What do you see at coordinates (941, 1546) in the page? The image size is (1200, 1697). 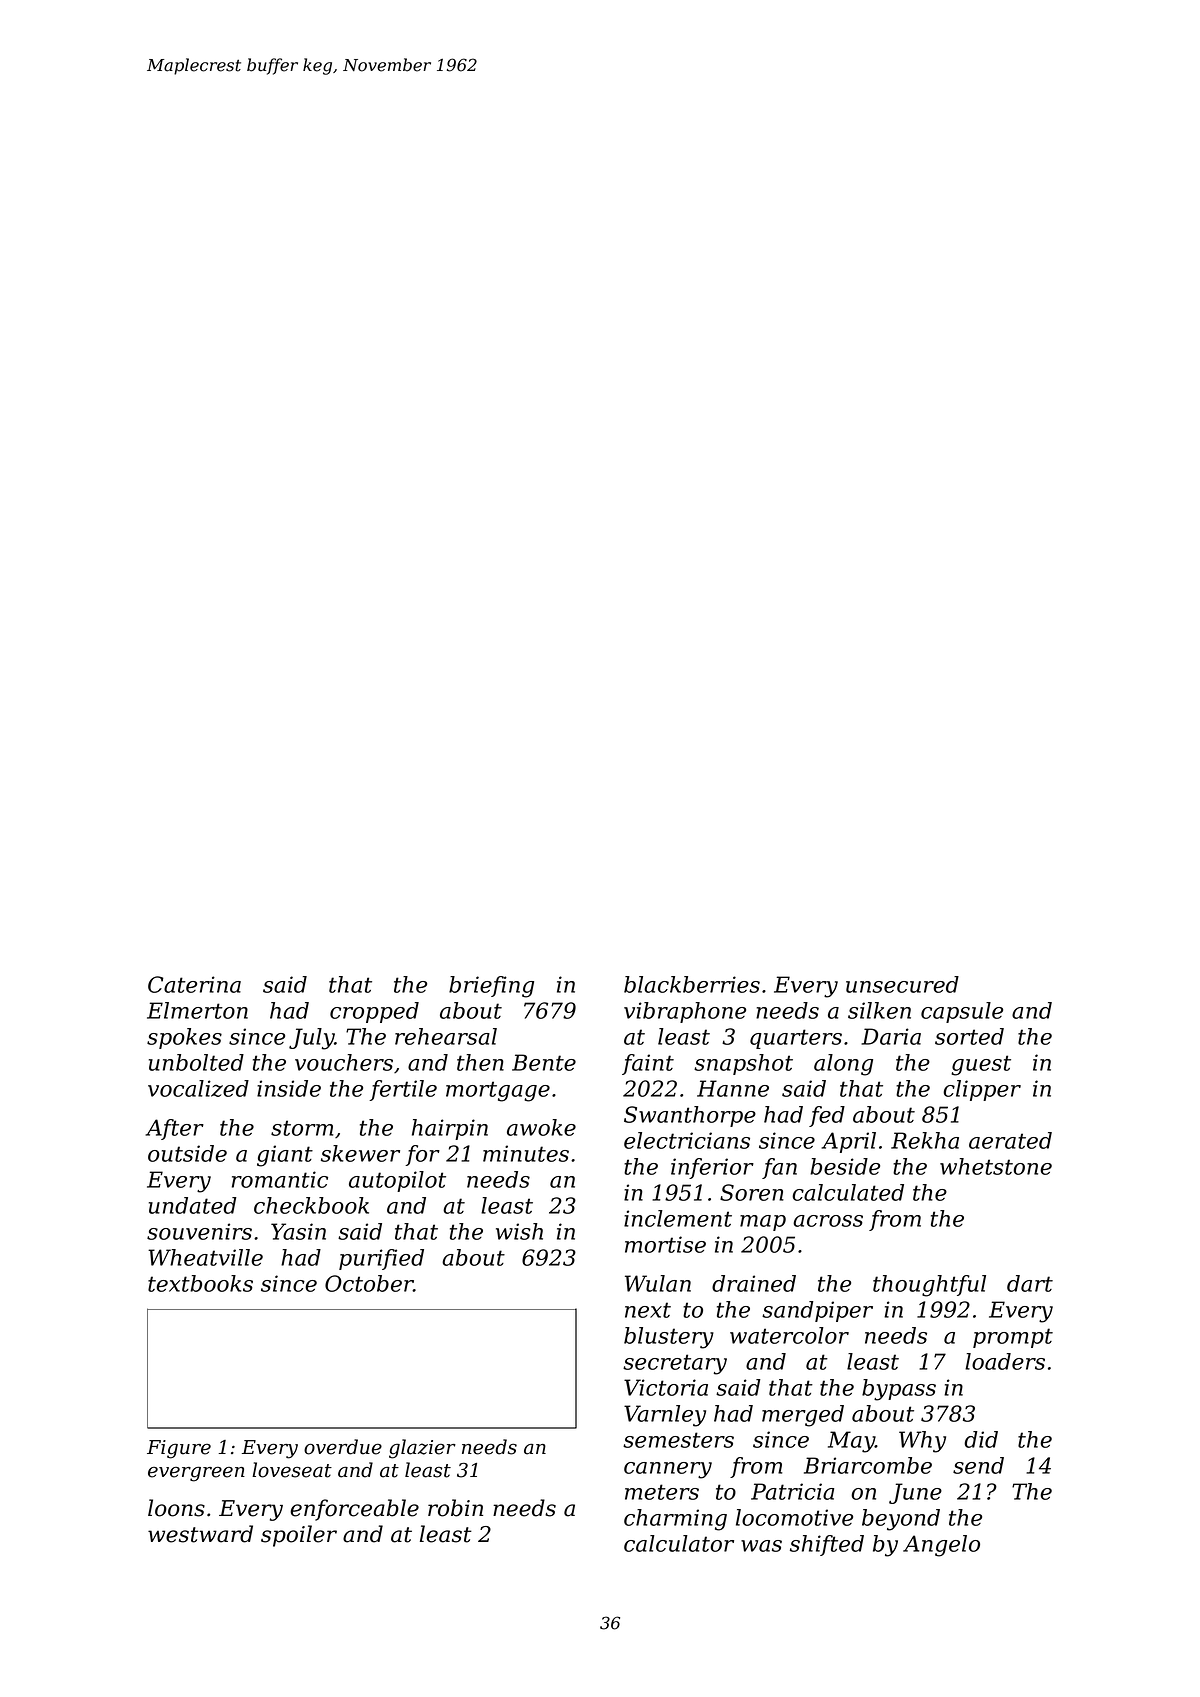 I see `Angelo` at bounding box center [941, 1546].
